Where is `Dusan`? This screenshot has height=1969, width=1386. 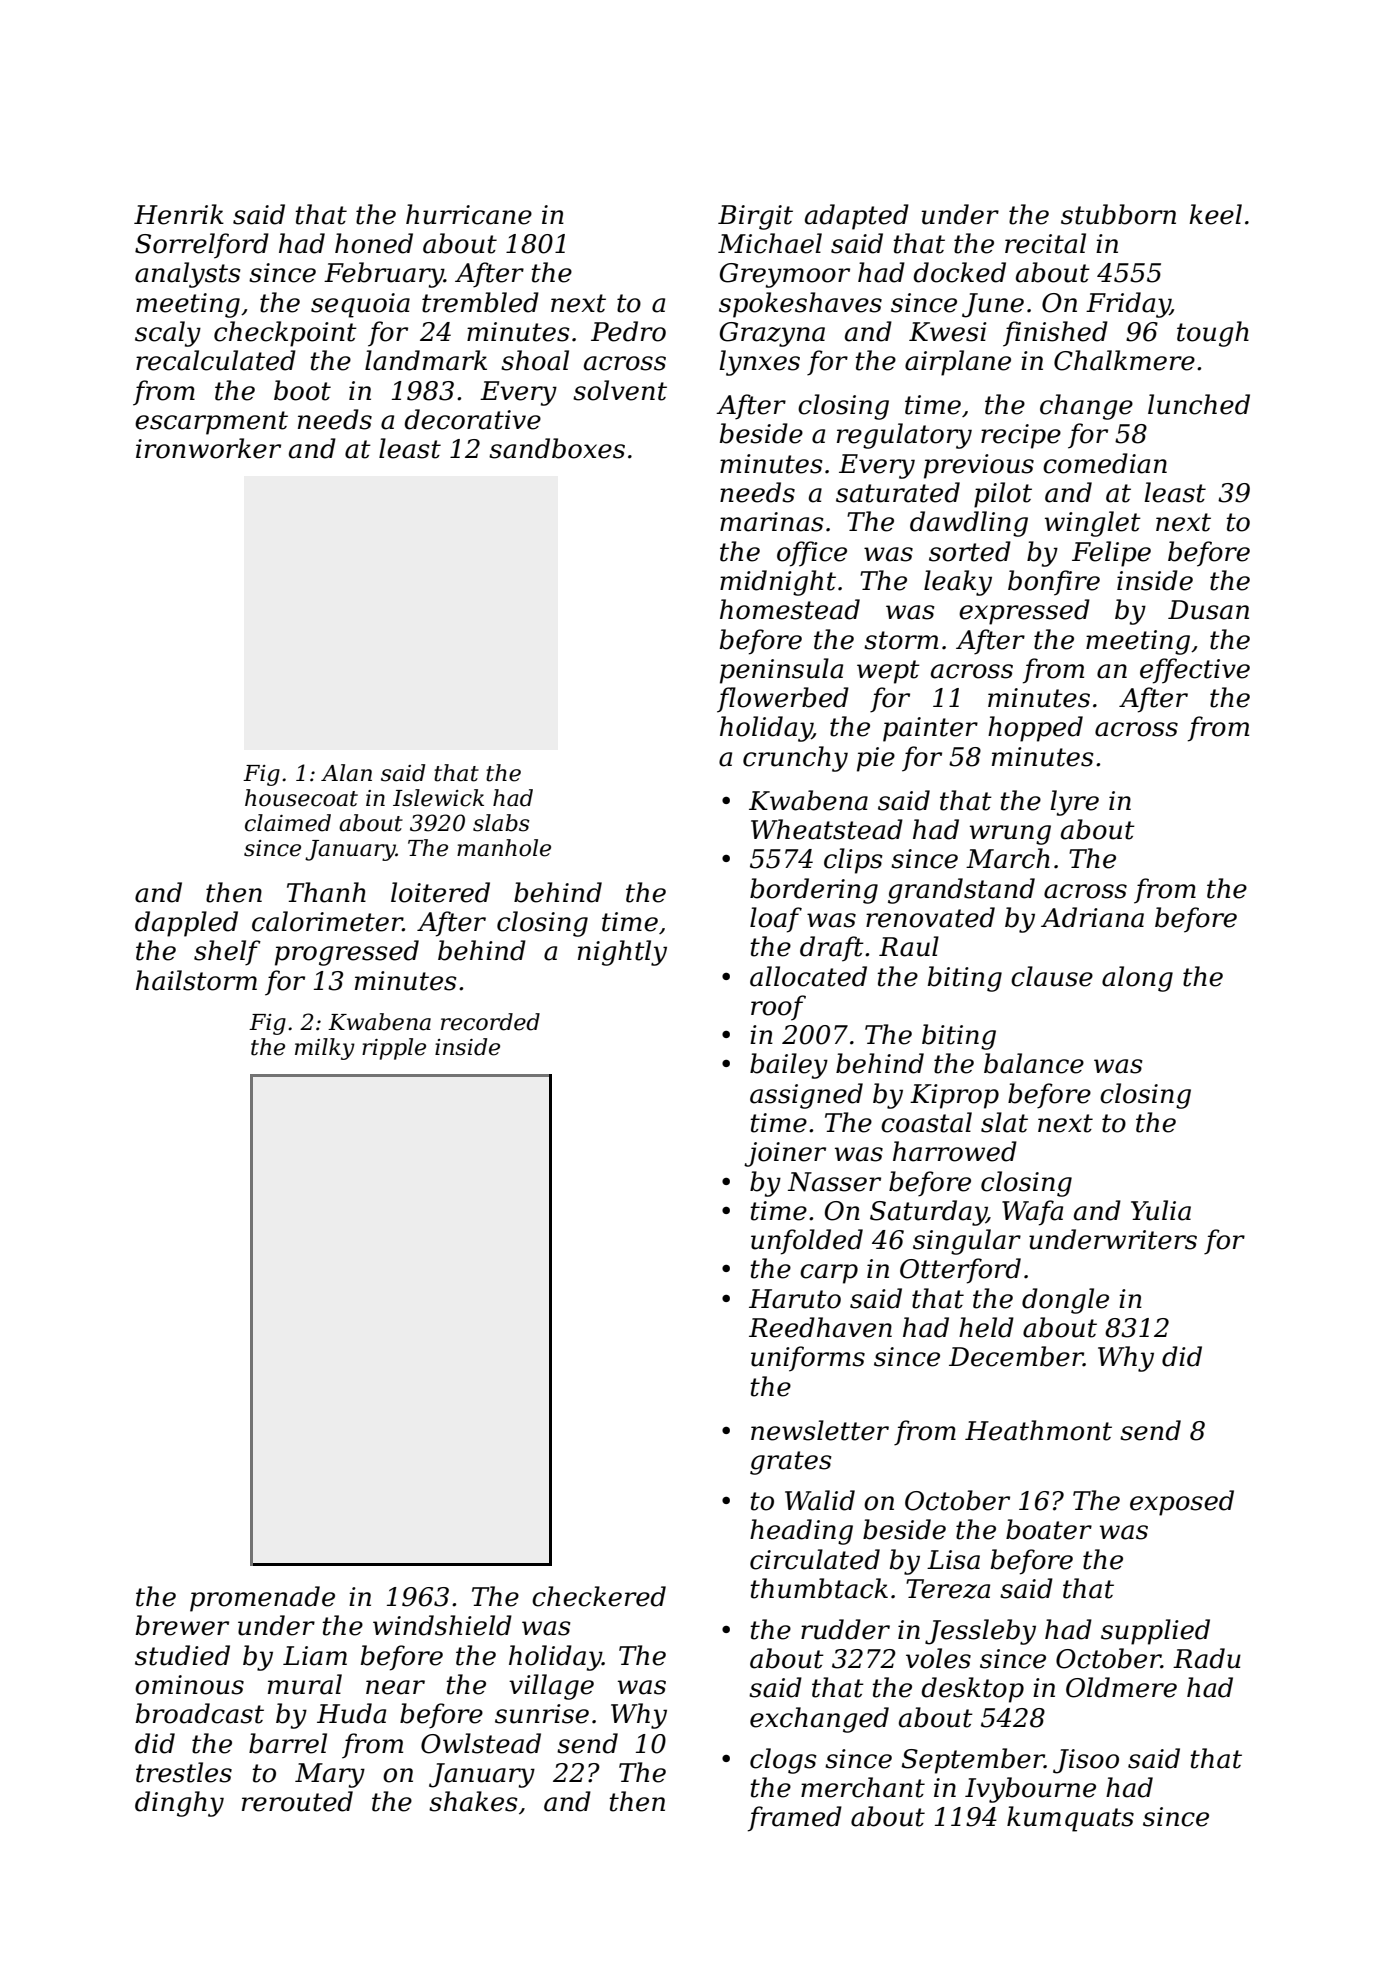 Dusan is located at coordinates (1208, 610).
